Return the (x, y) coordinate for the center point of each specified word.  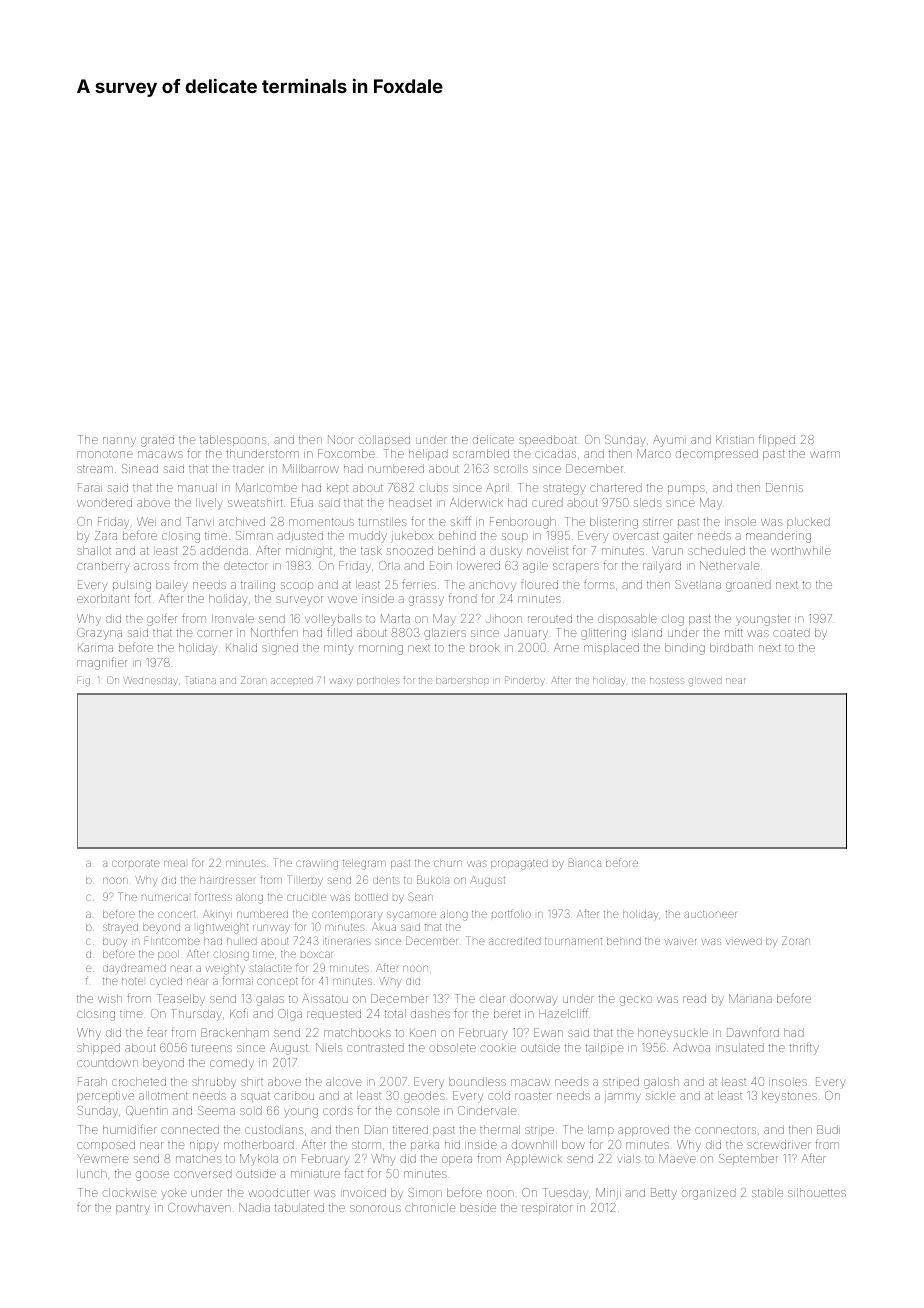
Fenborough (523, 523)
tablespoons (233, 440)
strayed (120, 929)
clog (673, 620)
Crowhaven (199, 1207)
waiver (680, 941)
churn (448, 863)
